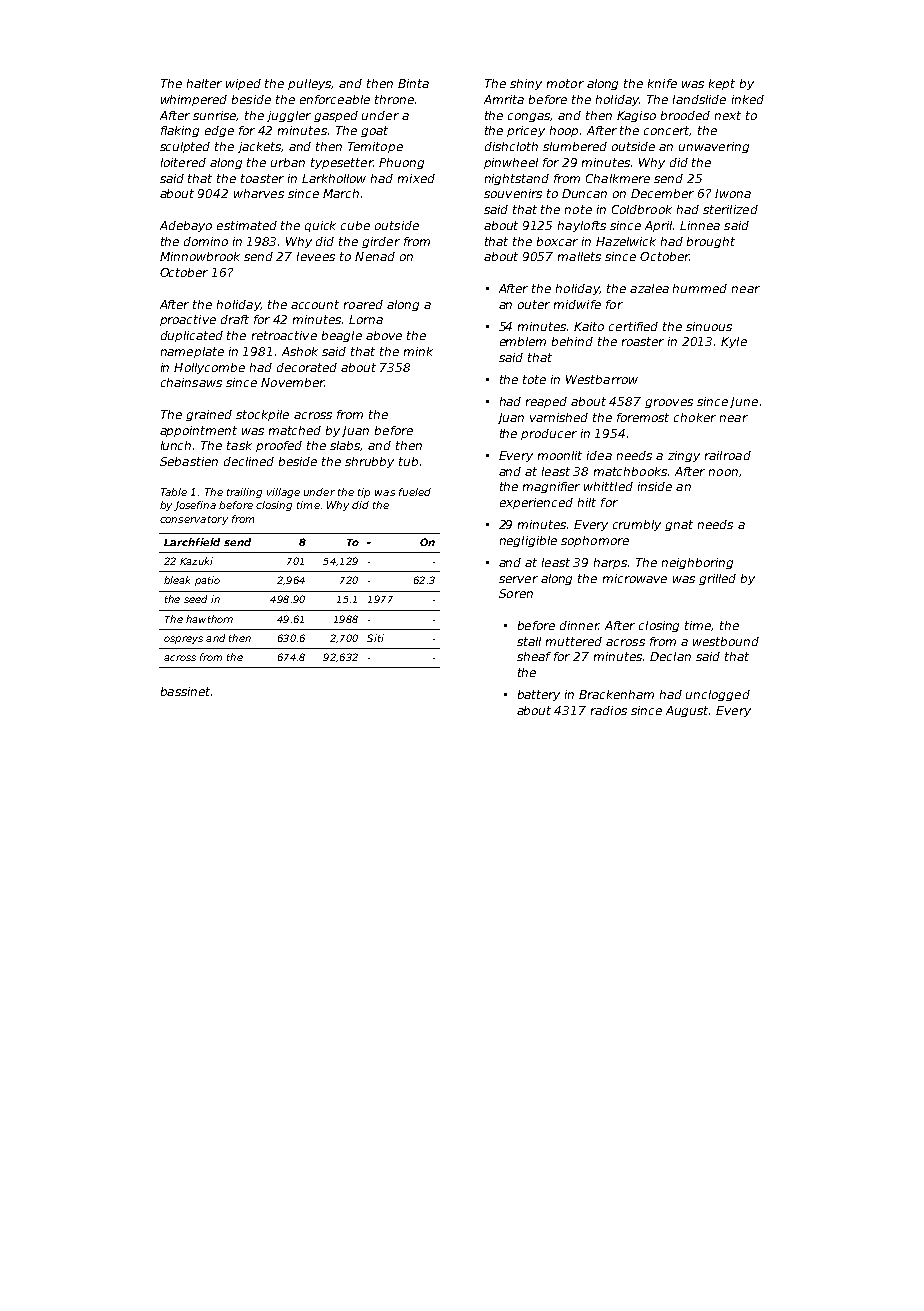 The height and width of the screenshot is (1311, 924). What do you see at coordinates (186, 226) in the screenshot?
I see `Adebayo` at bounding box center [186, 226].
